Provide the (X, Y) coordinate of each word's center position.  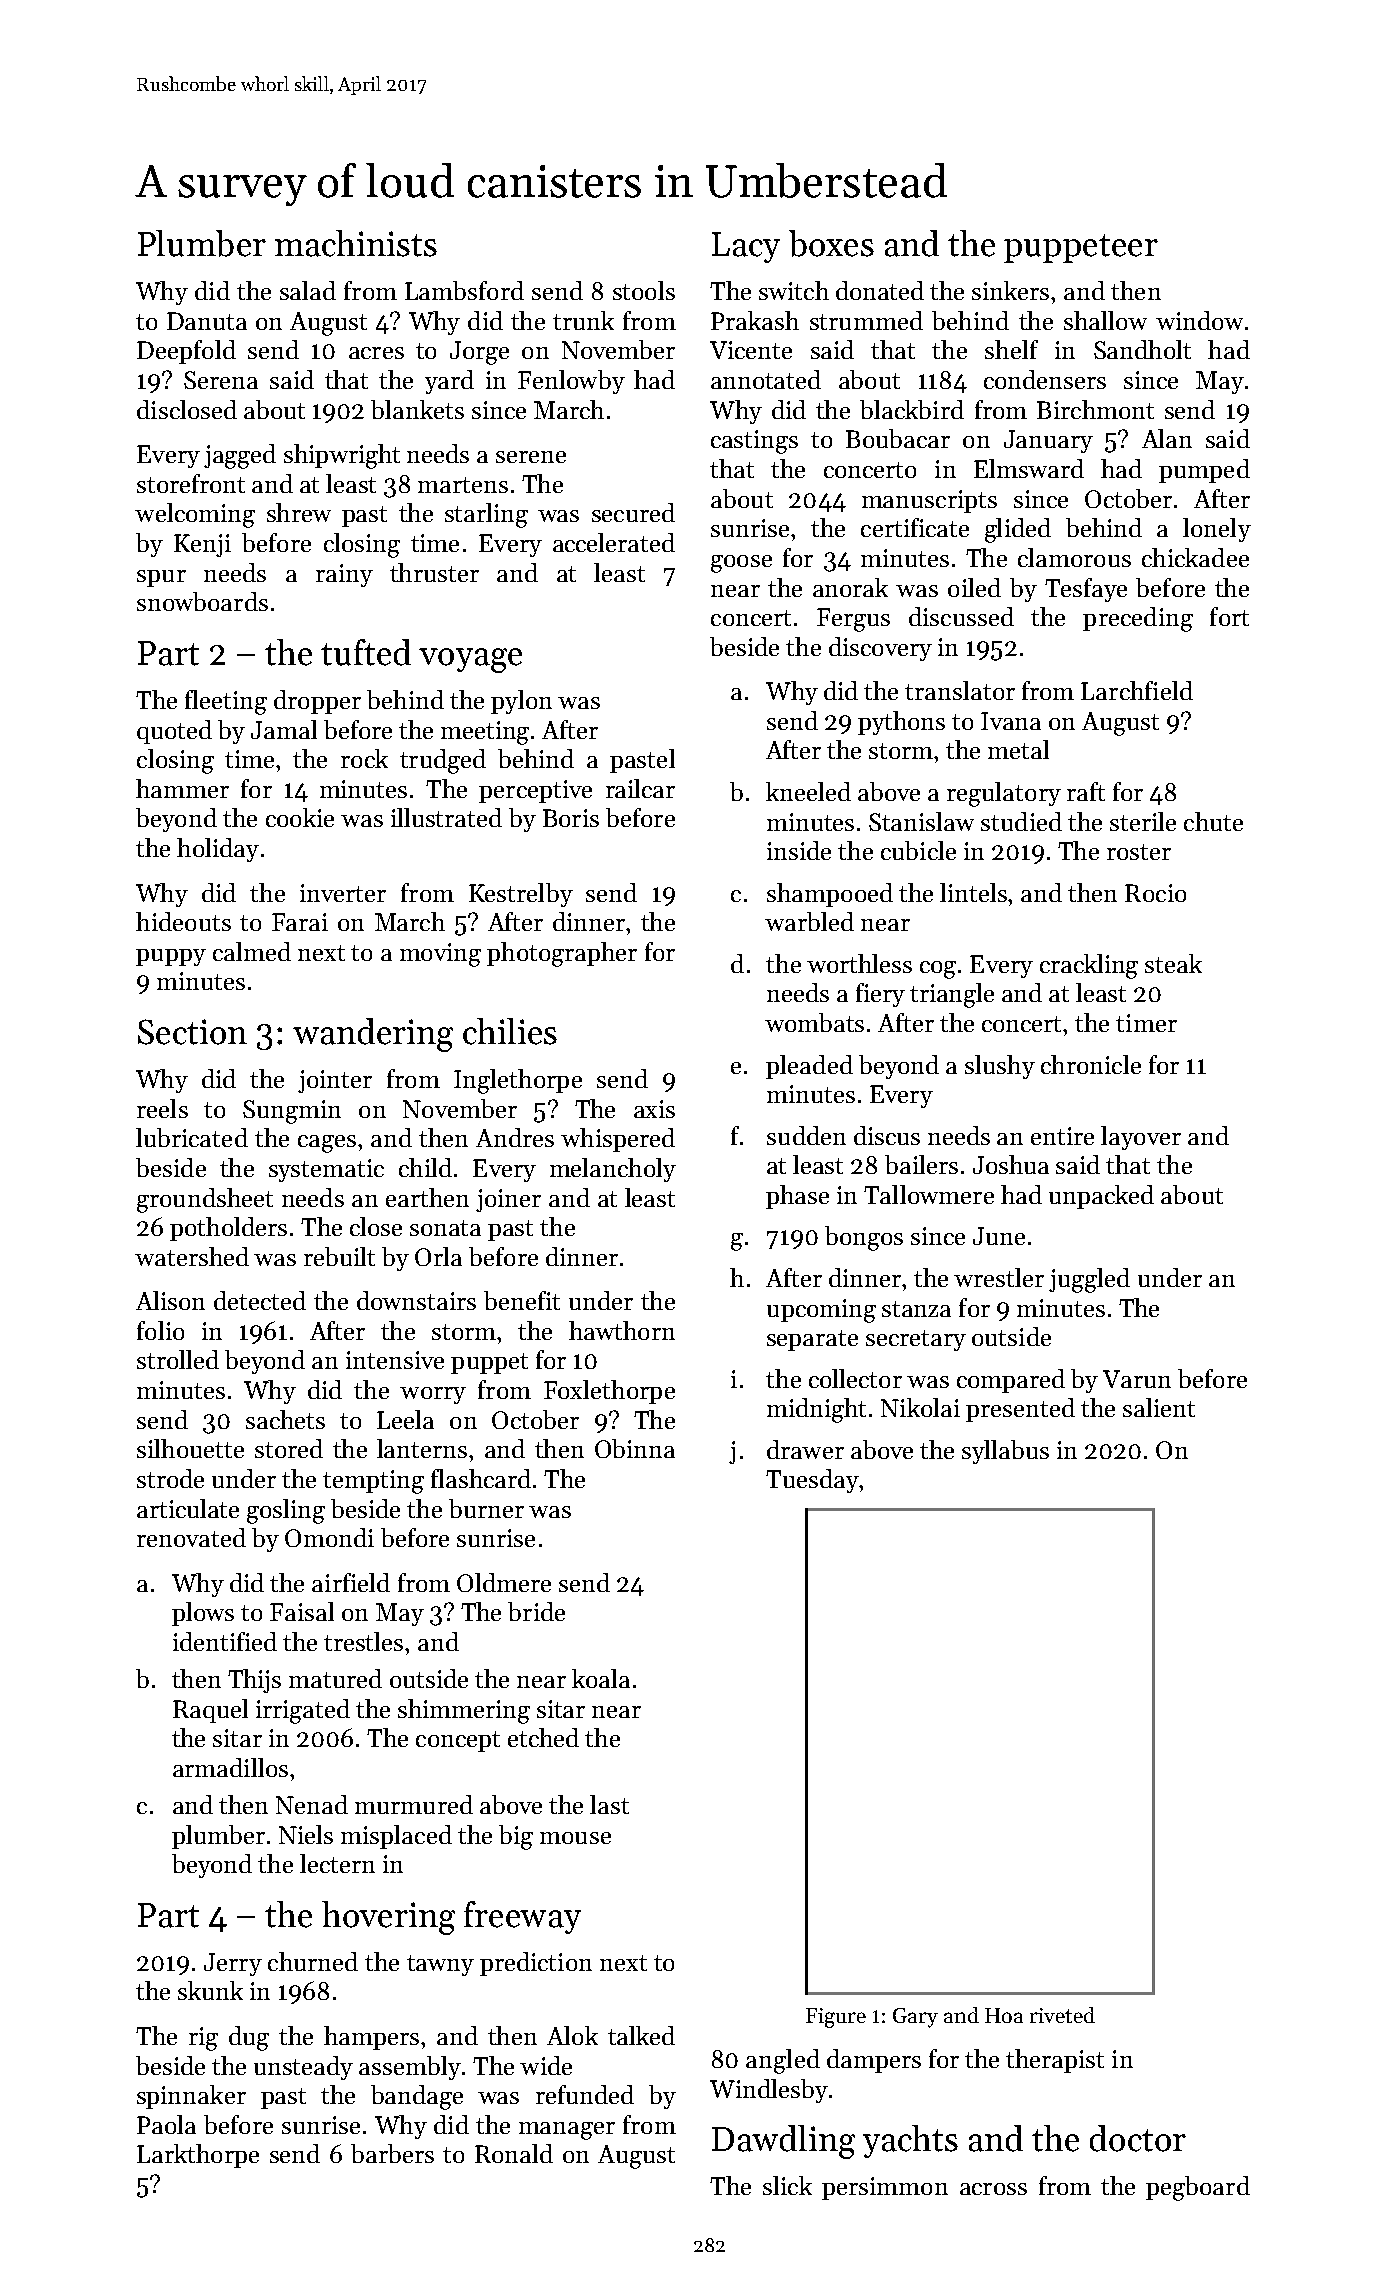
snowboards (202, 601)
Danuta (207, 321)
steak (1173, 963)
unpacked (1101, 1197)
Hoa (1004, 2015)
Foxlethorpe (609, 1392)
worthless (859, 963)
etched (543, 1737)
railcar (640, 788)
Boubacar (898, 438)
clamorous (1074, 557)
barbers (392, 2153)
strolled (178, 1359)
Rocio (1155, 893)
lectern (337, 1863)
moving (440, 955)
